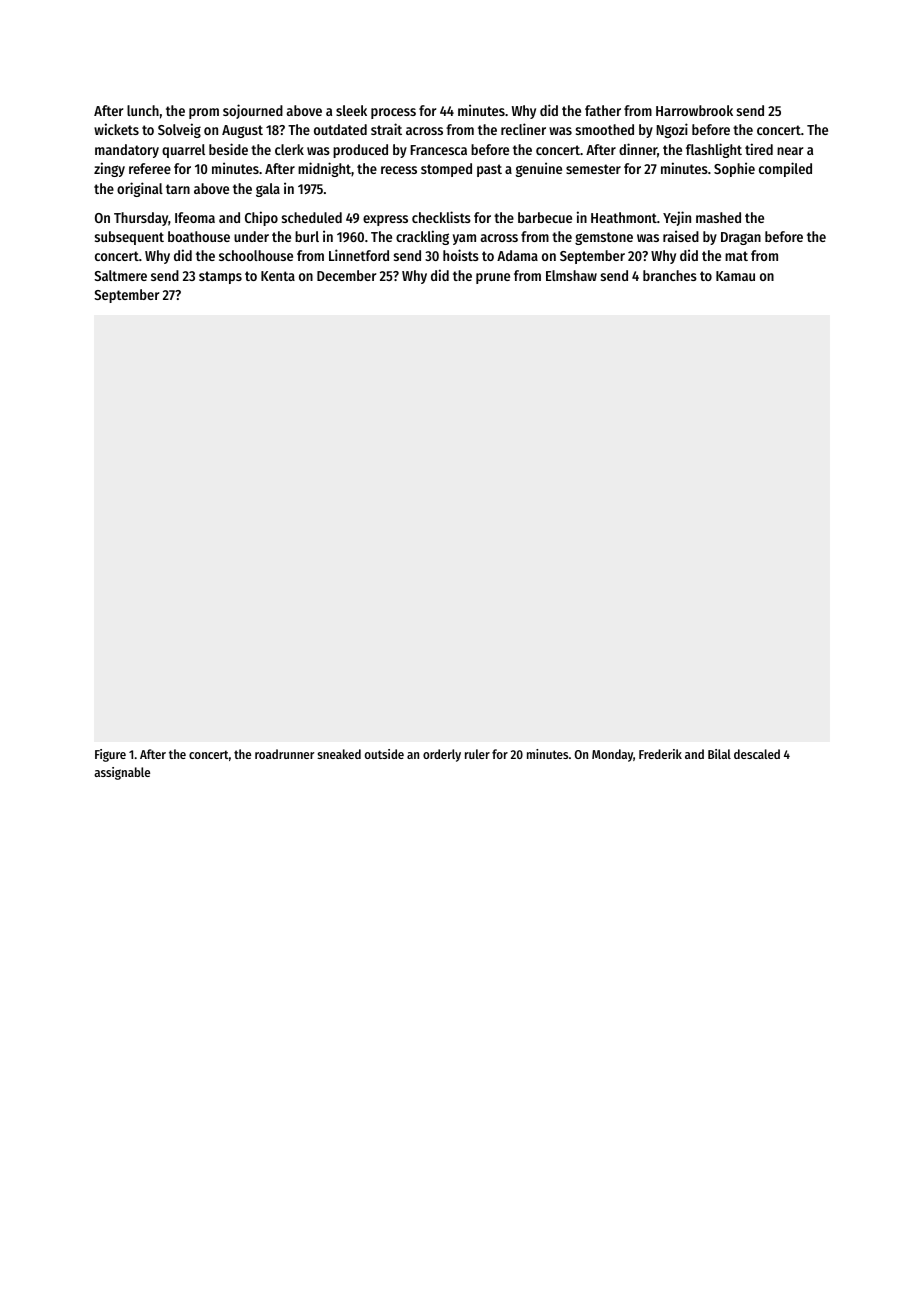 The image size is (924, 1308). Describe the element at coordinates (694, 110) in the page. I see `Harrowbrook` at that location.
